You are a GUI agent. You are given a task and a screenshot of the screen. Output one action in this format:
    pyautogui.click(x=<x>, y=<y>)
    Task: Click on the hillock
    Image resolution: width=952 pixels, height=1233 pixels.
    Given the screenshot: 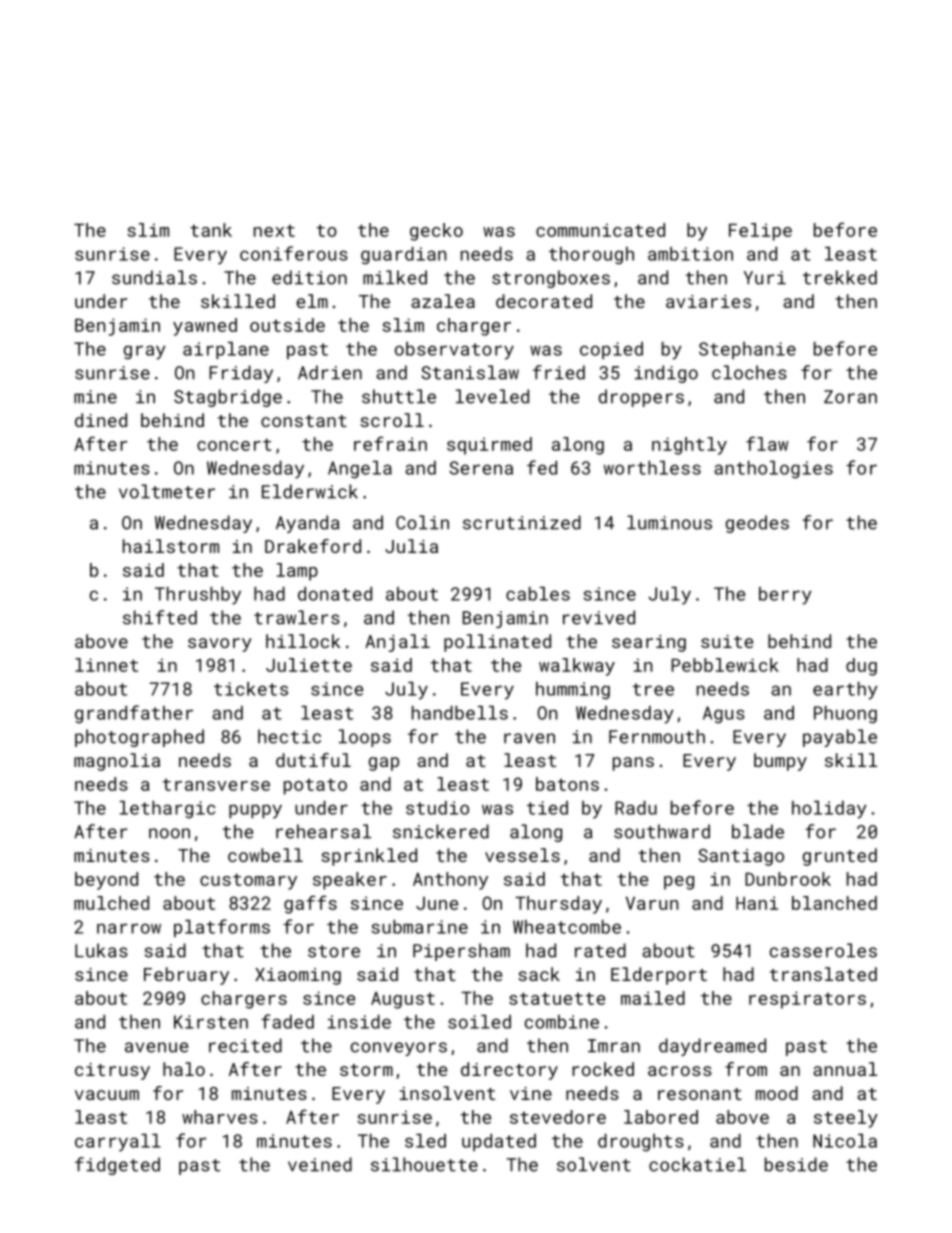 What is the action you would take?
    pyautogui.click(x=303, y=641)
